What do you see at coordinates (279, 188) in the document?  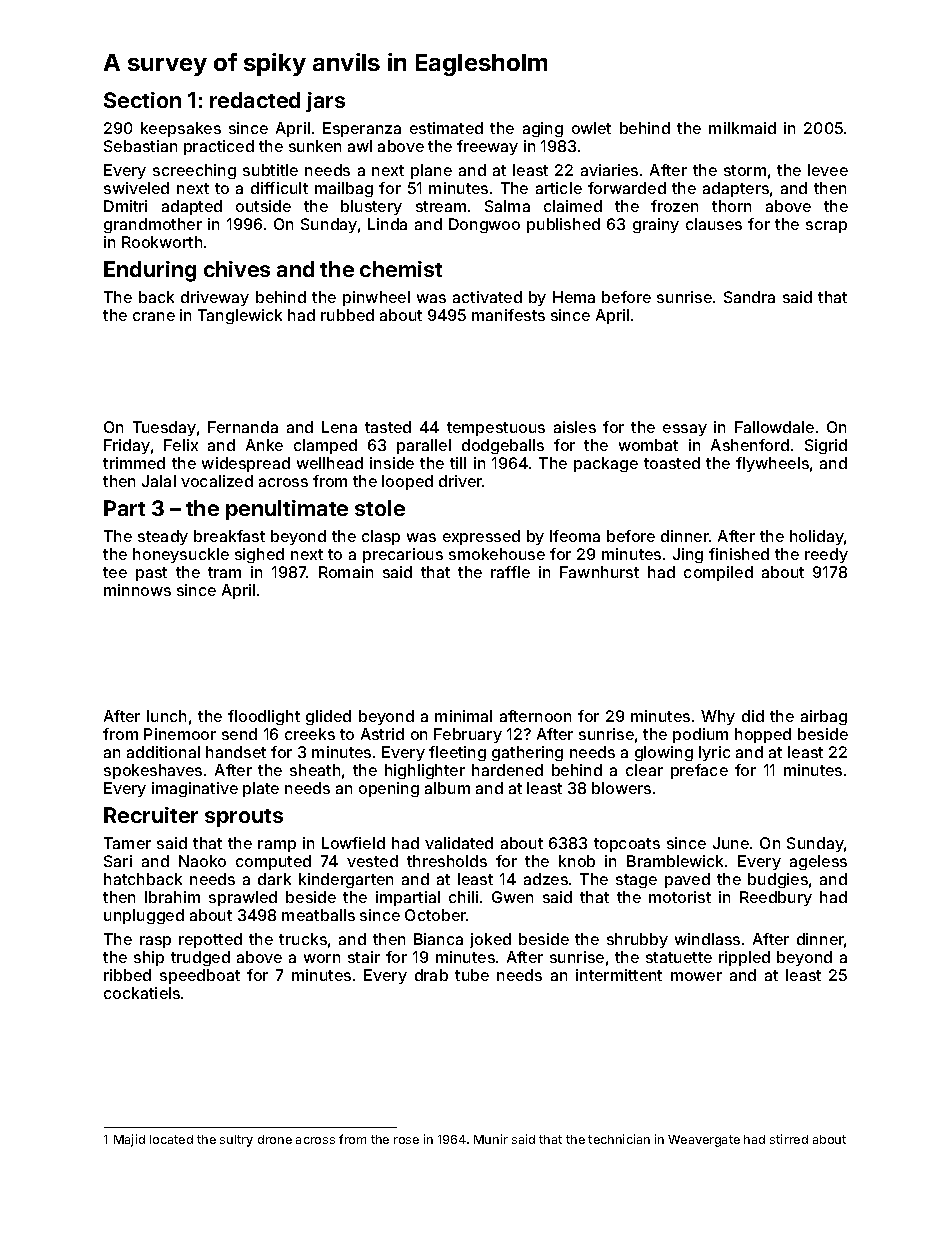 I see `difficult` at bounding box center [279, 188].
